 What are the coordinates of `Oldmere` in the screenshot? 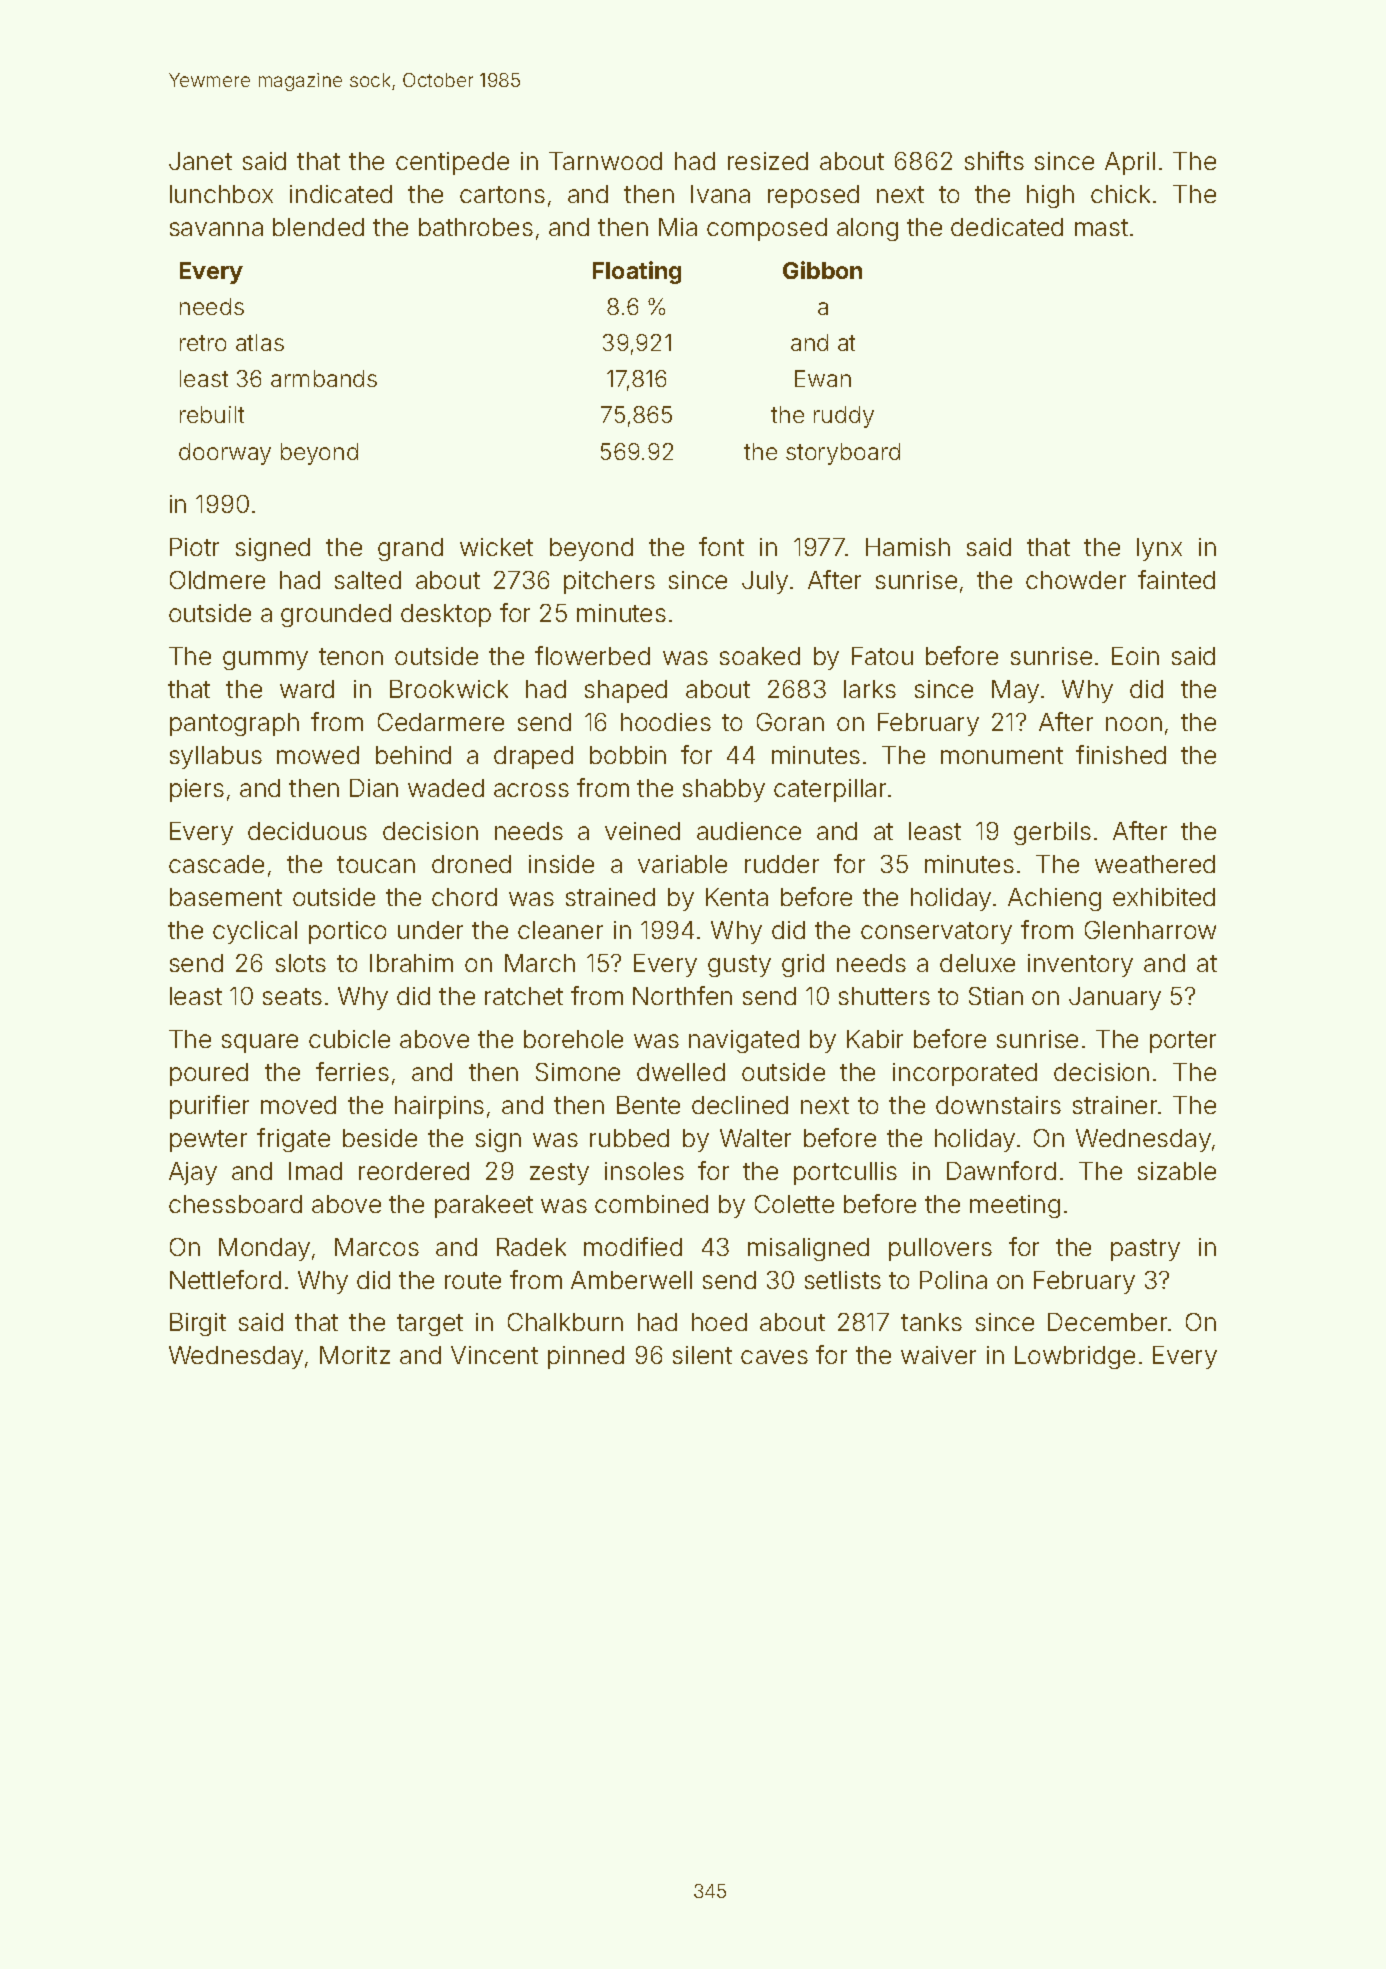 It's located at (217, 580).
